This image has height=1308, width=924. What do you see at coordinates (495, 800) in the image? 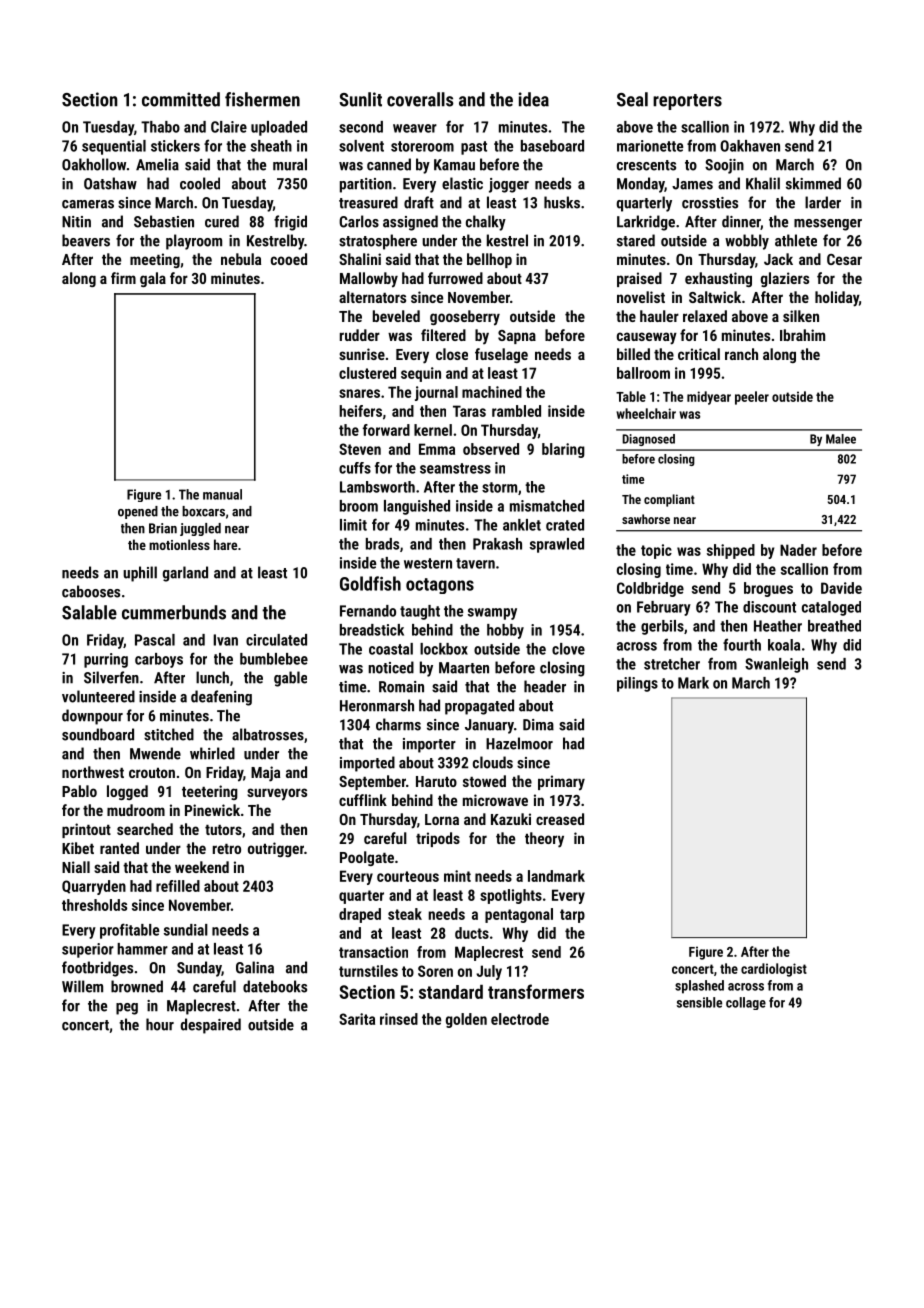
I see `microwave` at bounding box center [495, 800].
